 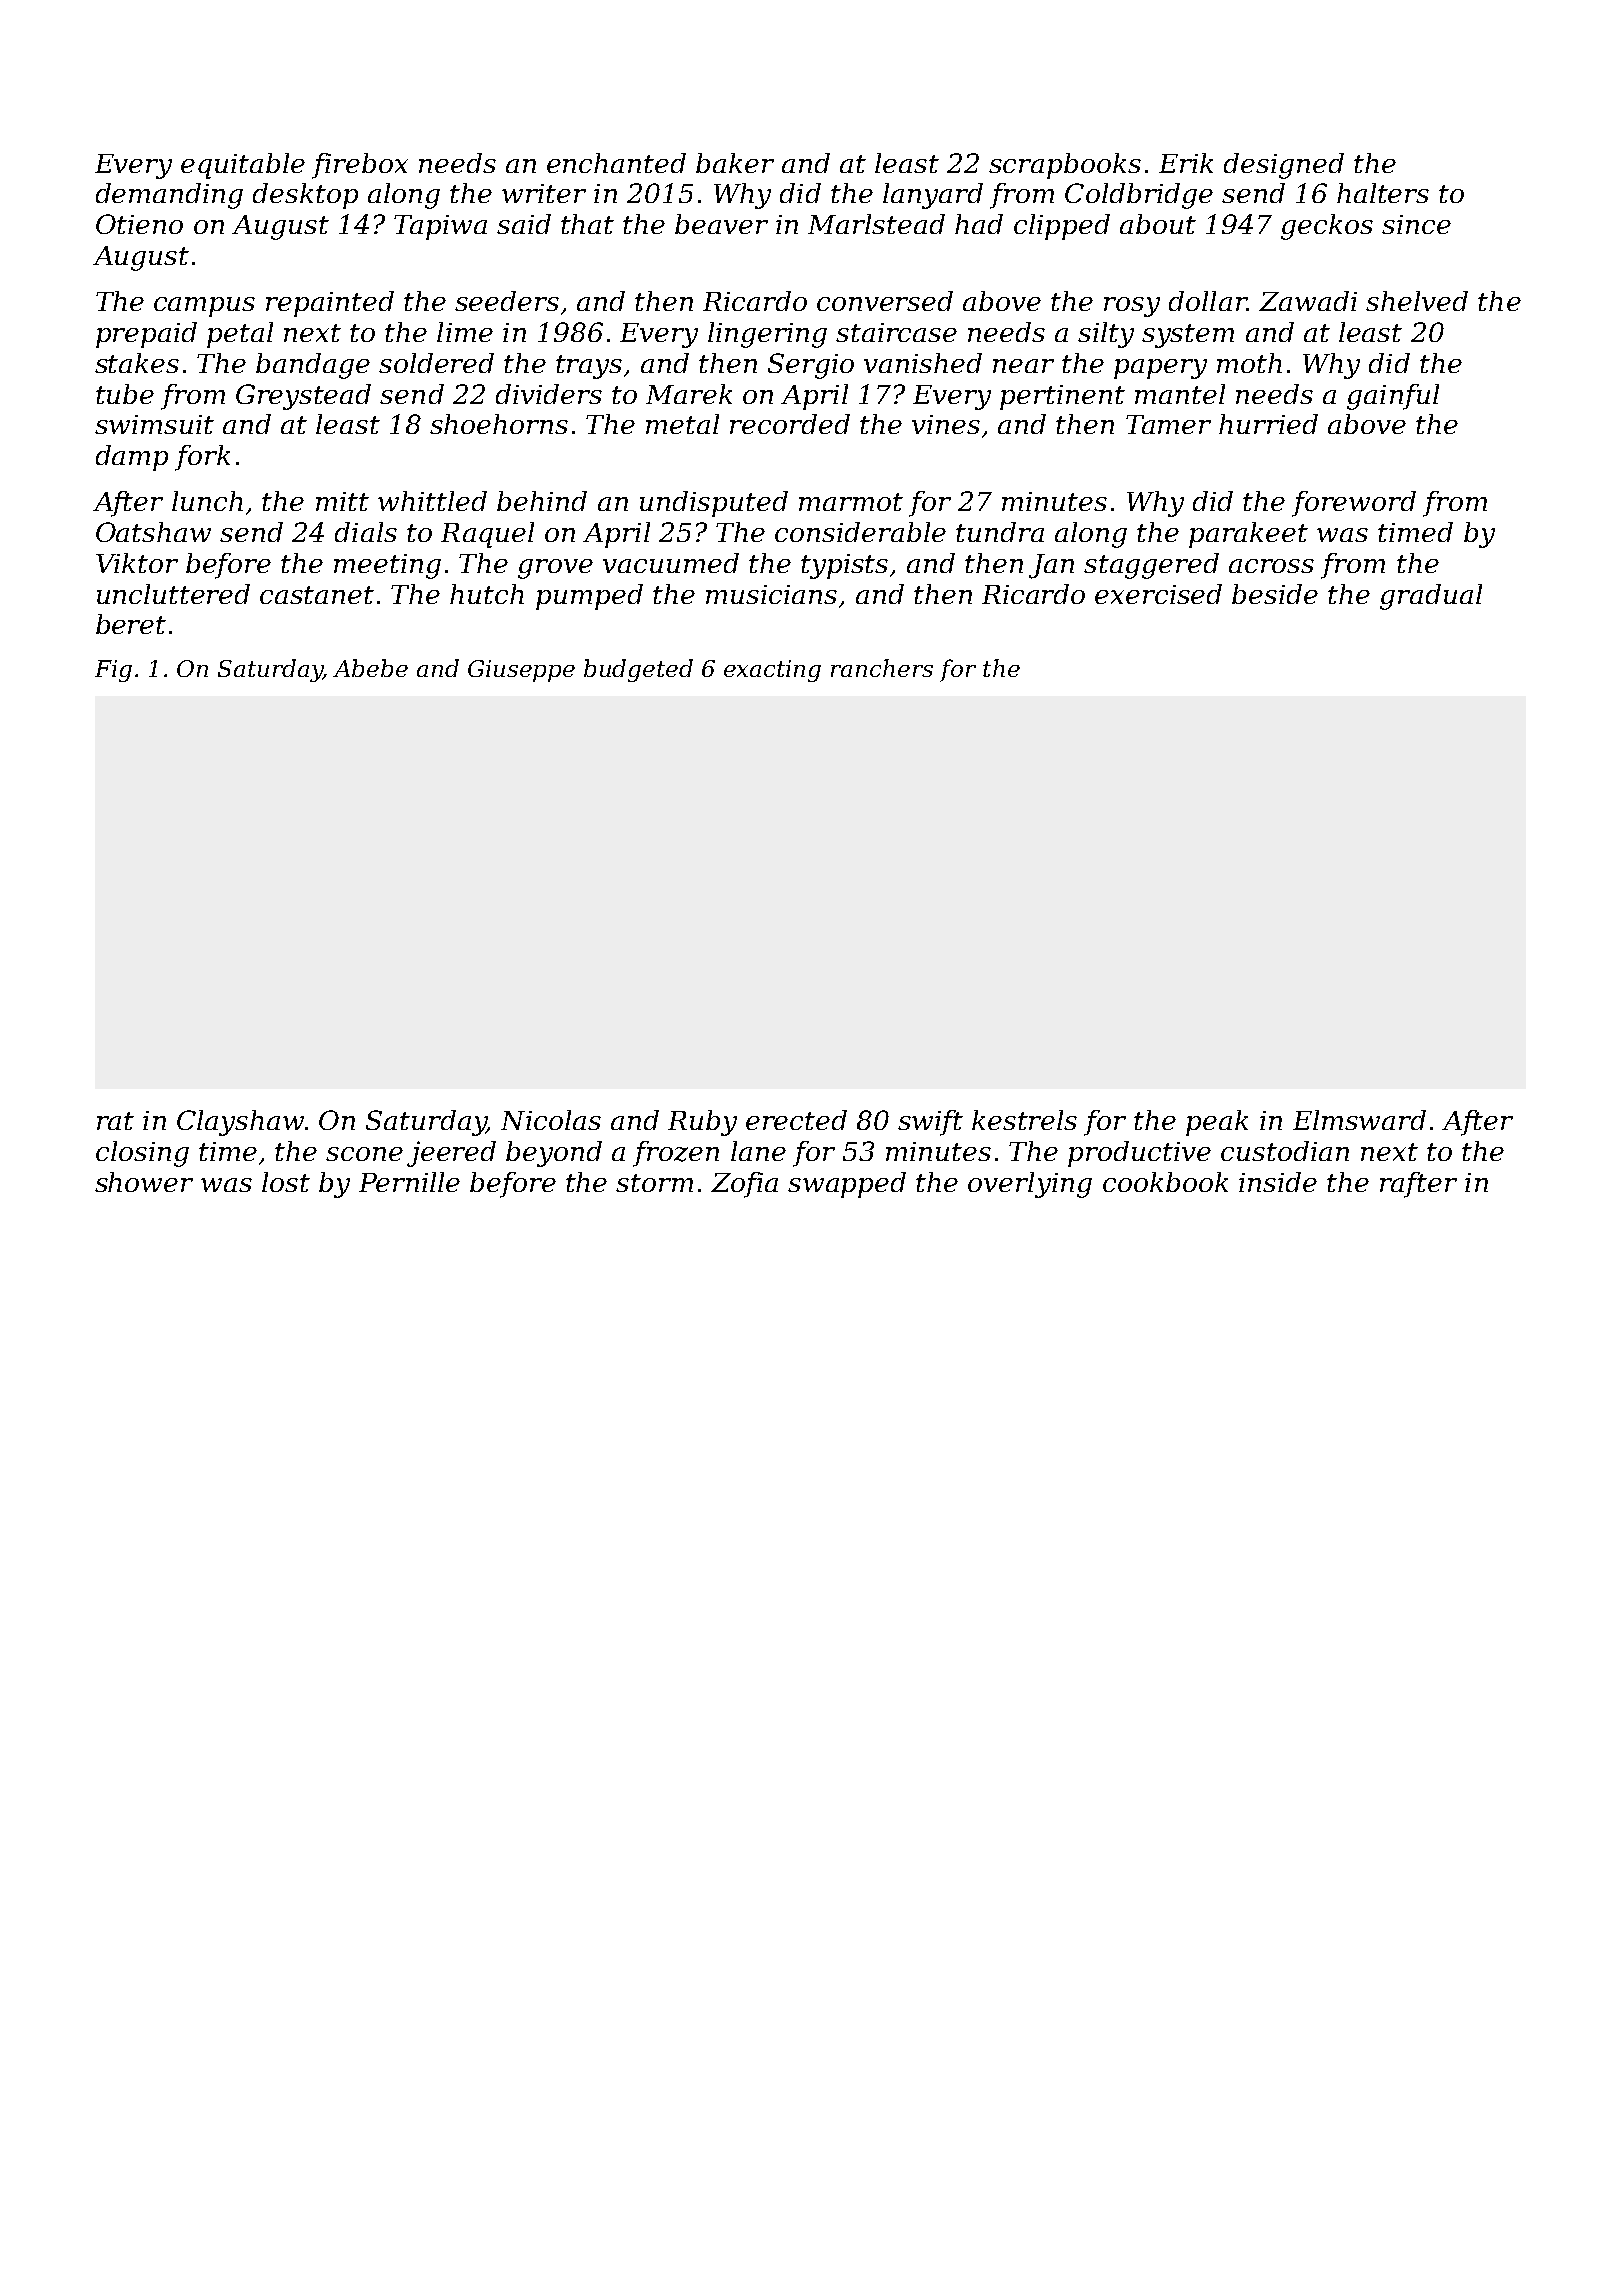 I want to click on gainful, so click(x=1393, y=397).
